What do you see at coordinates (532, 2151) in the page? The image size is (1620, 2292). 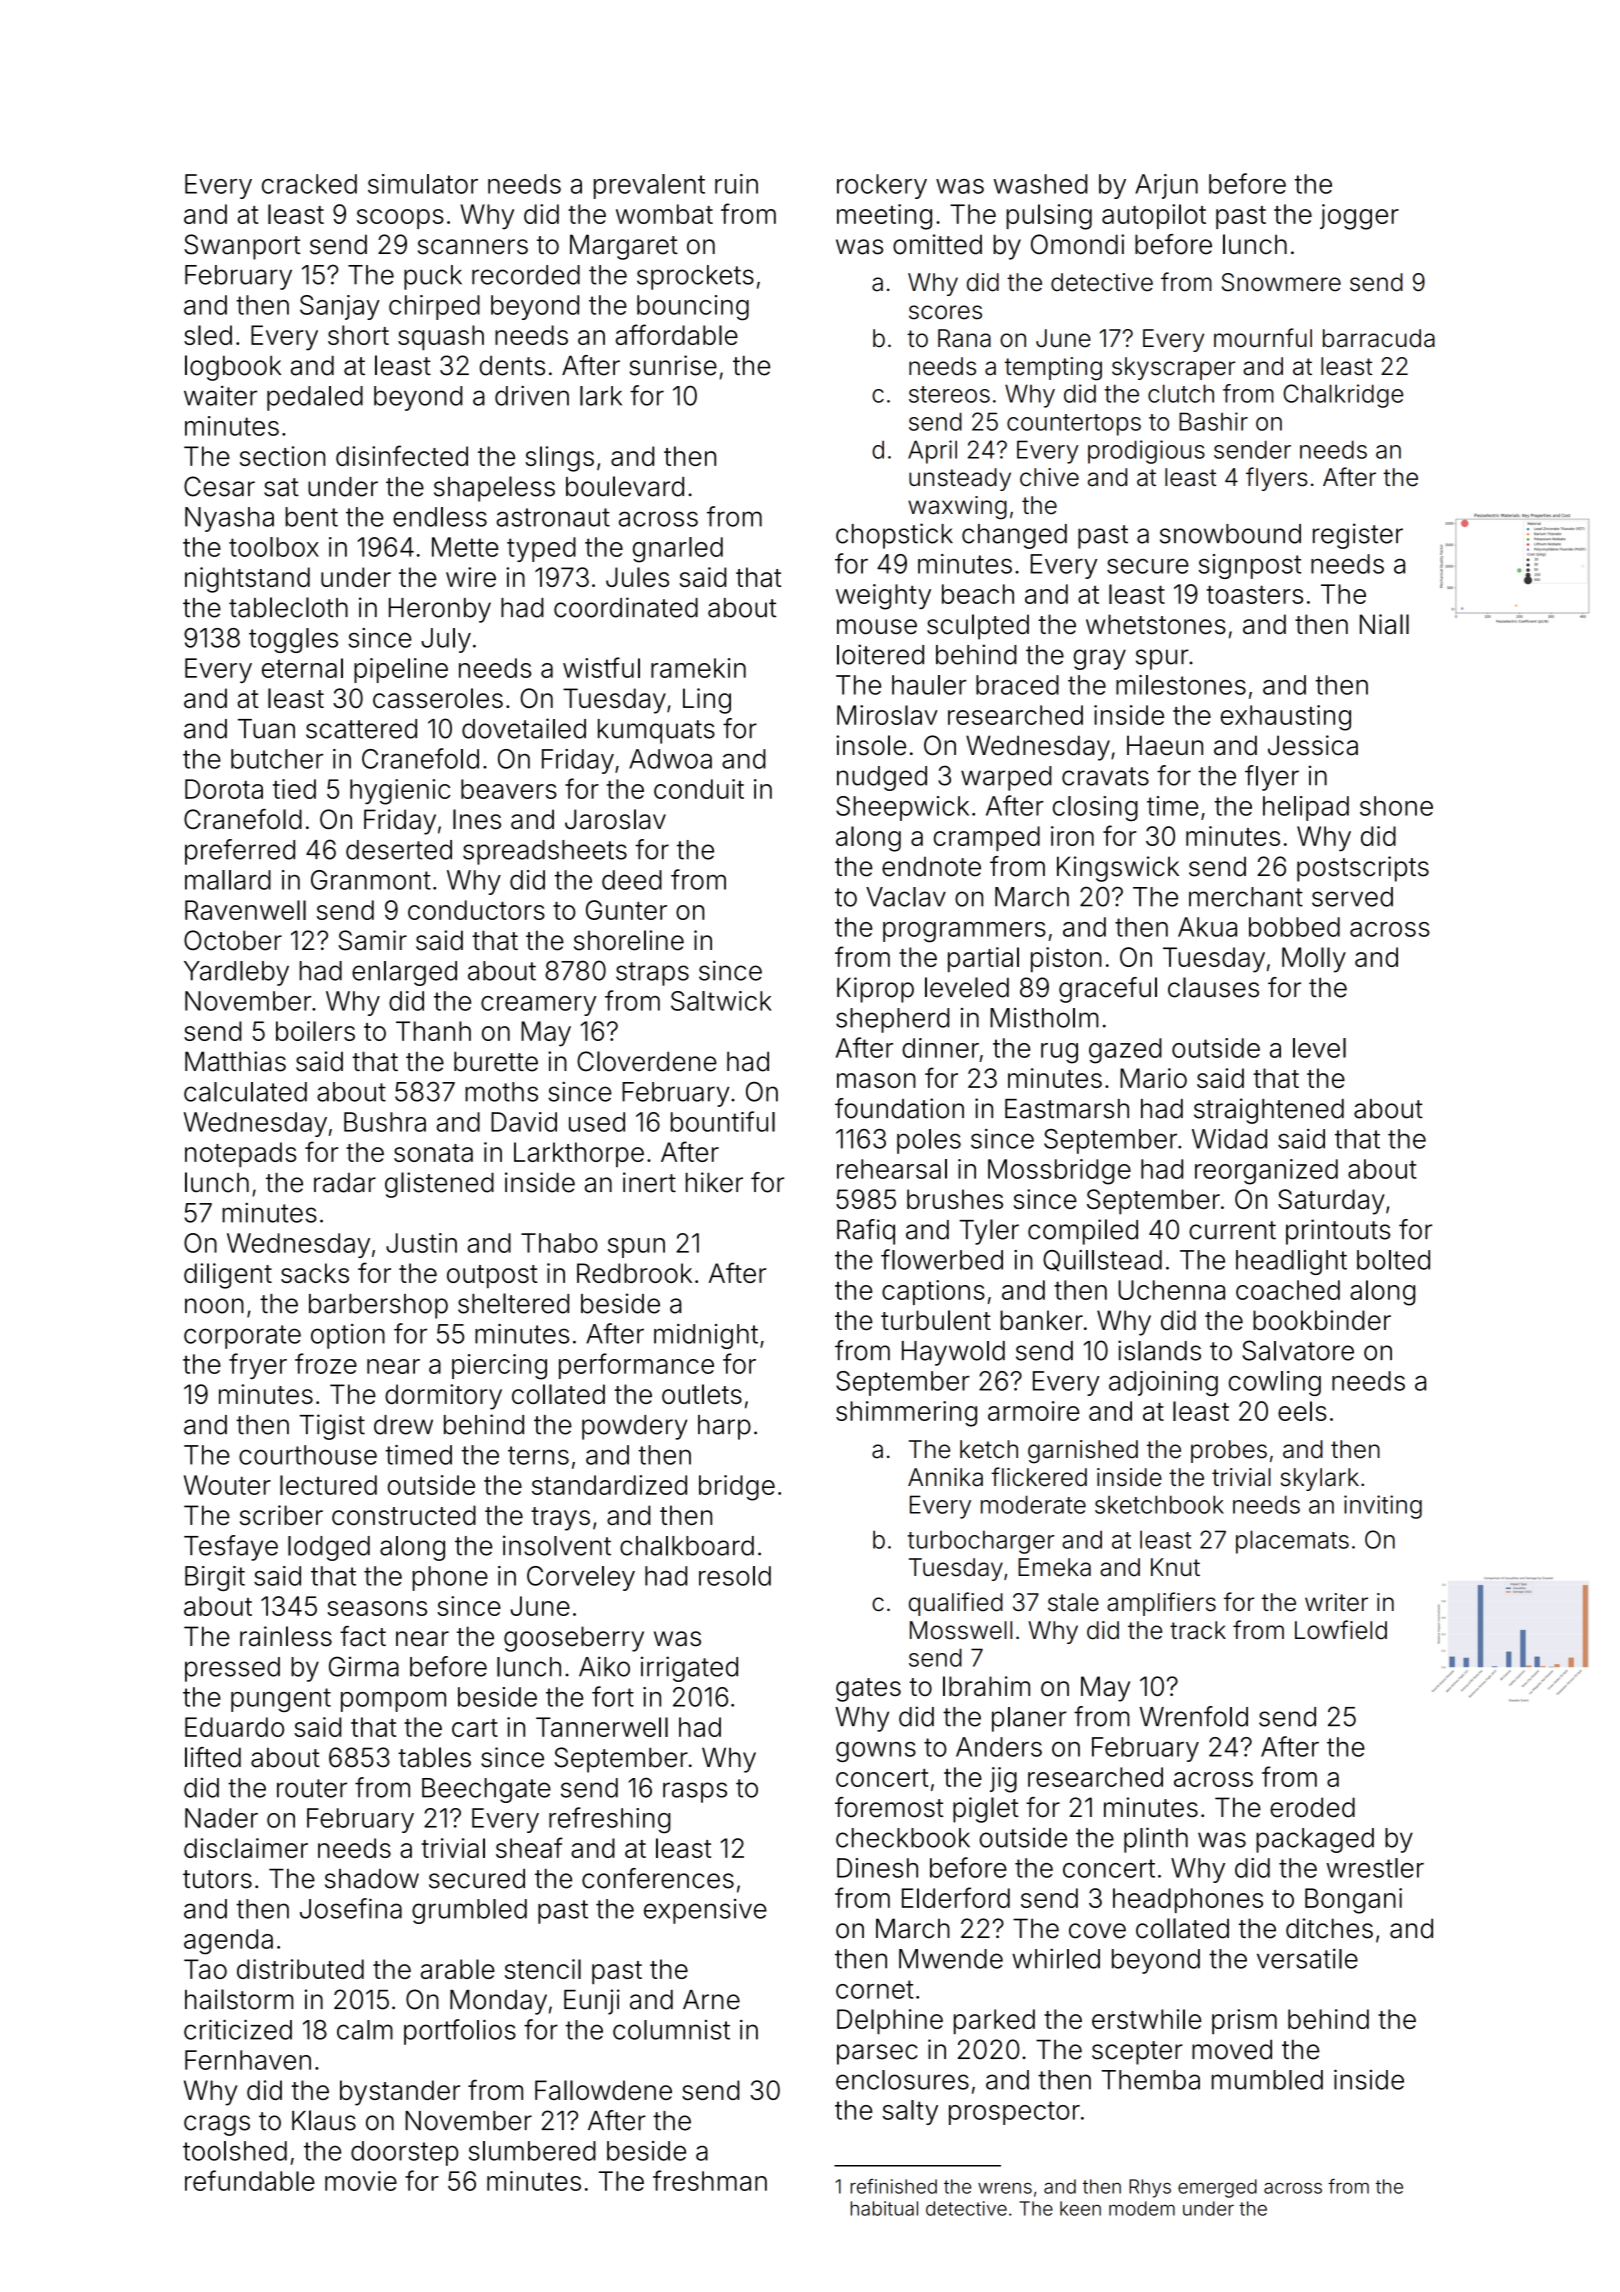 I see `slumbered` at bounding box center [532, 2151].
